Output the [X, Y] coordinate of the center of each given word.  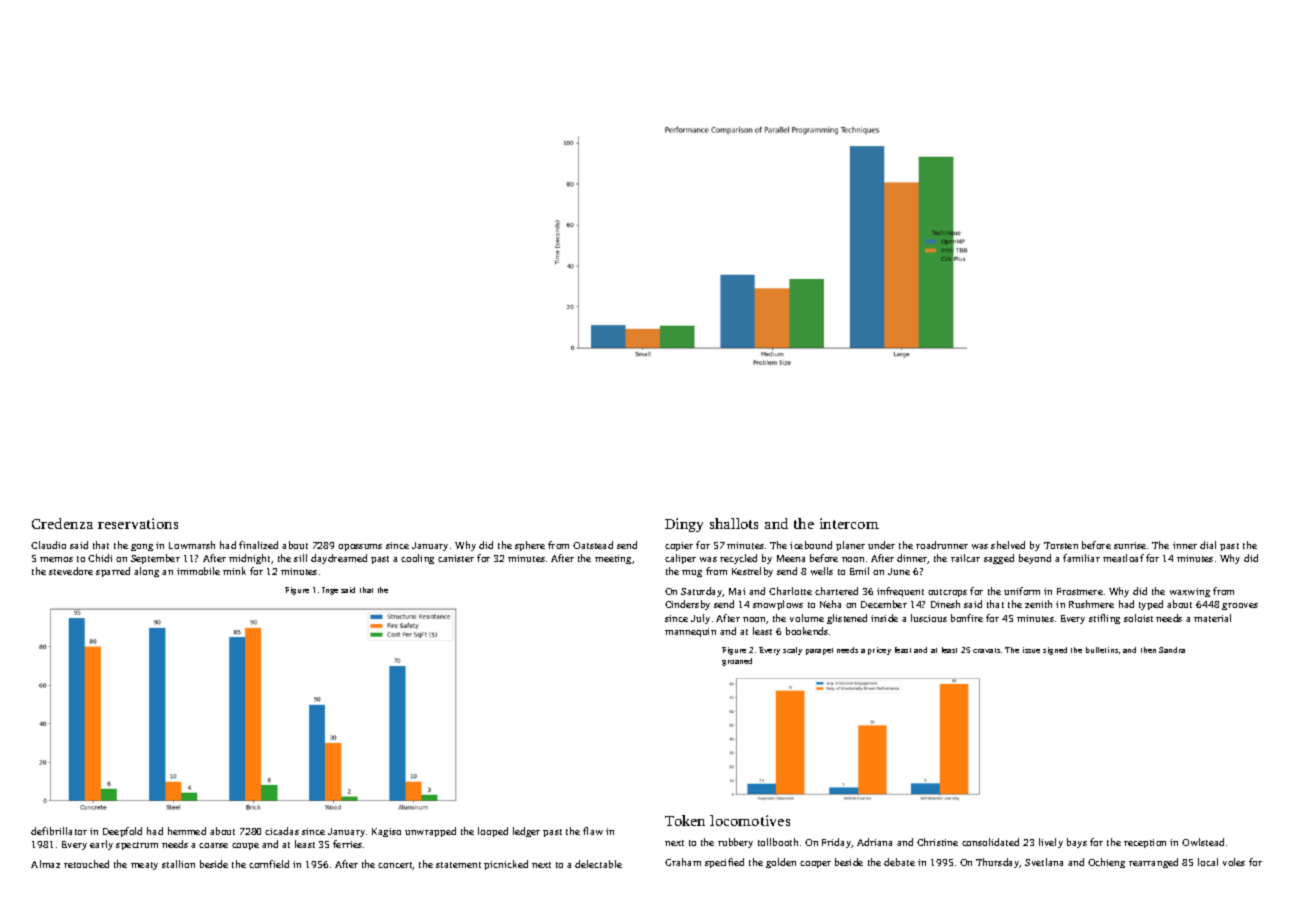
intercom [849, 523]
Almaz [45, 864]
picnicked [506, 865]
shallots [734, 523]
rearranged [1153, 863]
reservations [138, 523]
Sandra [1172, 650]
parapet [819, 651]
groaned [737, 662]
